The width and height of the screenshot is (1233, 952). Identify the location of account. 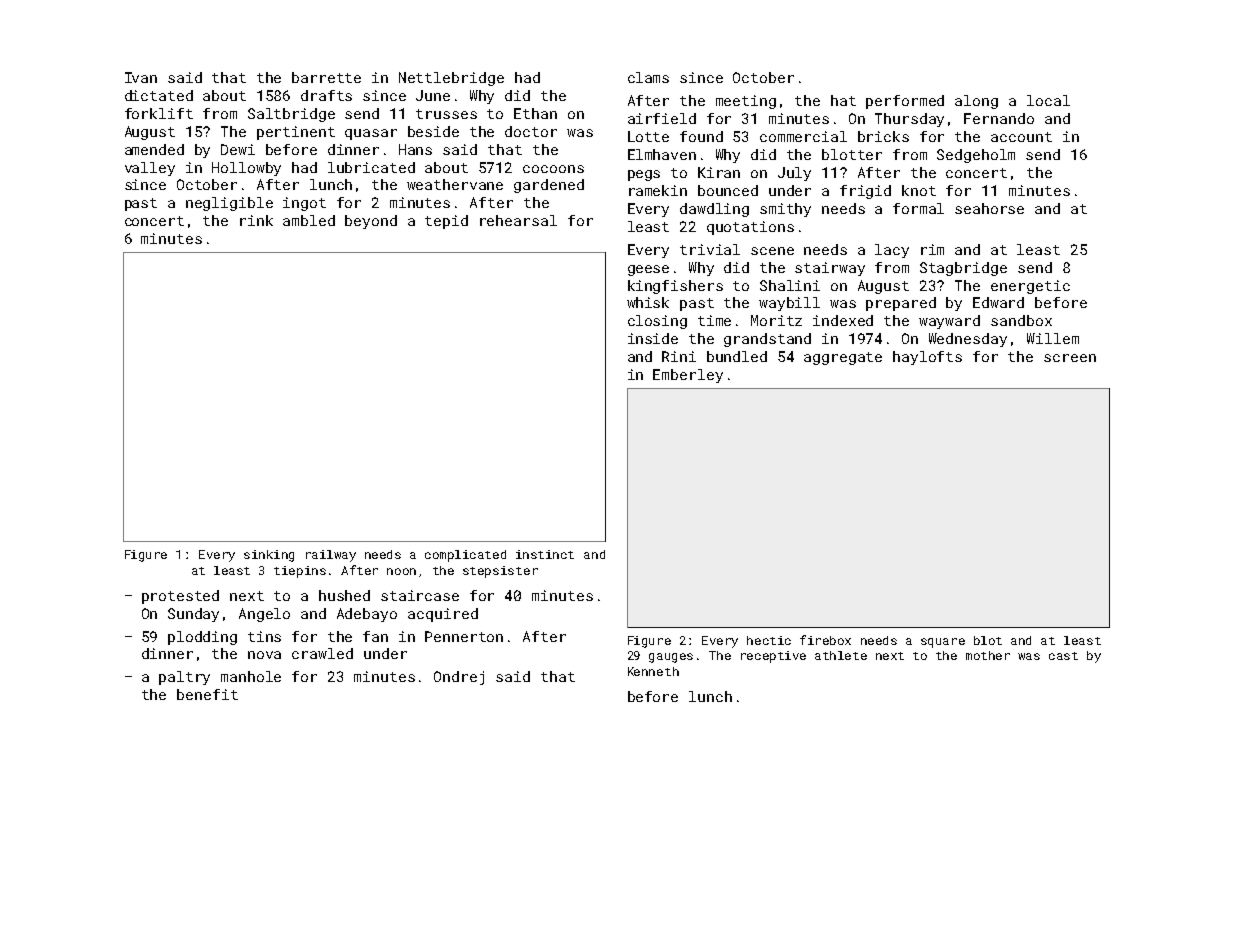
(1021, 137).
